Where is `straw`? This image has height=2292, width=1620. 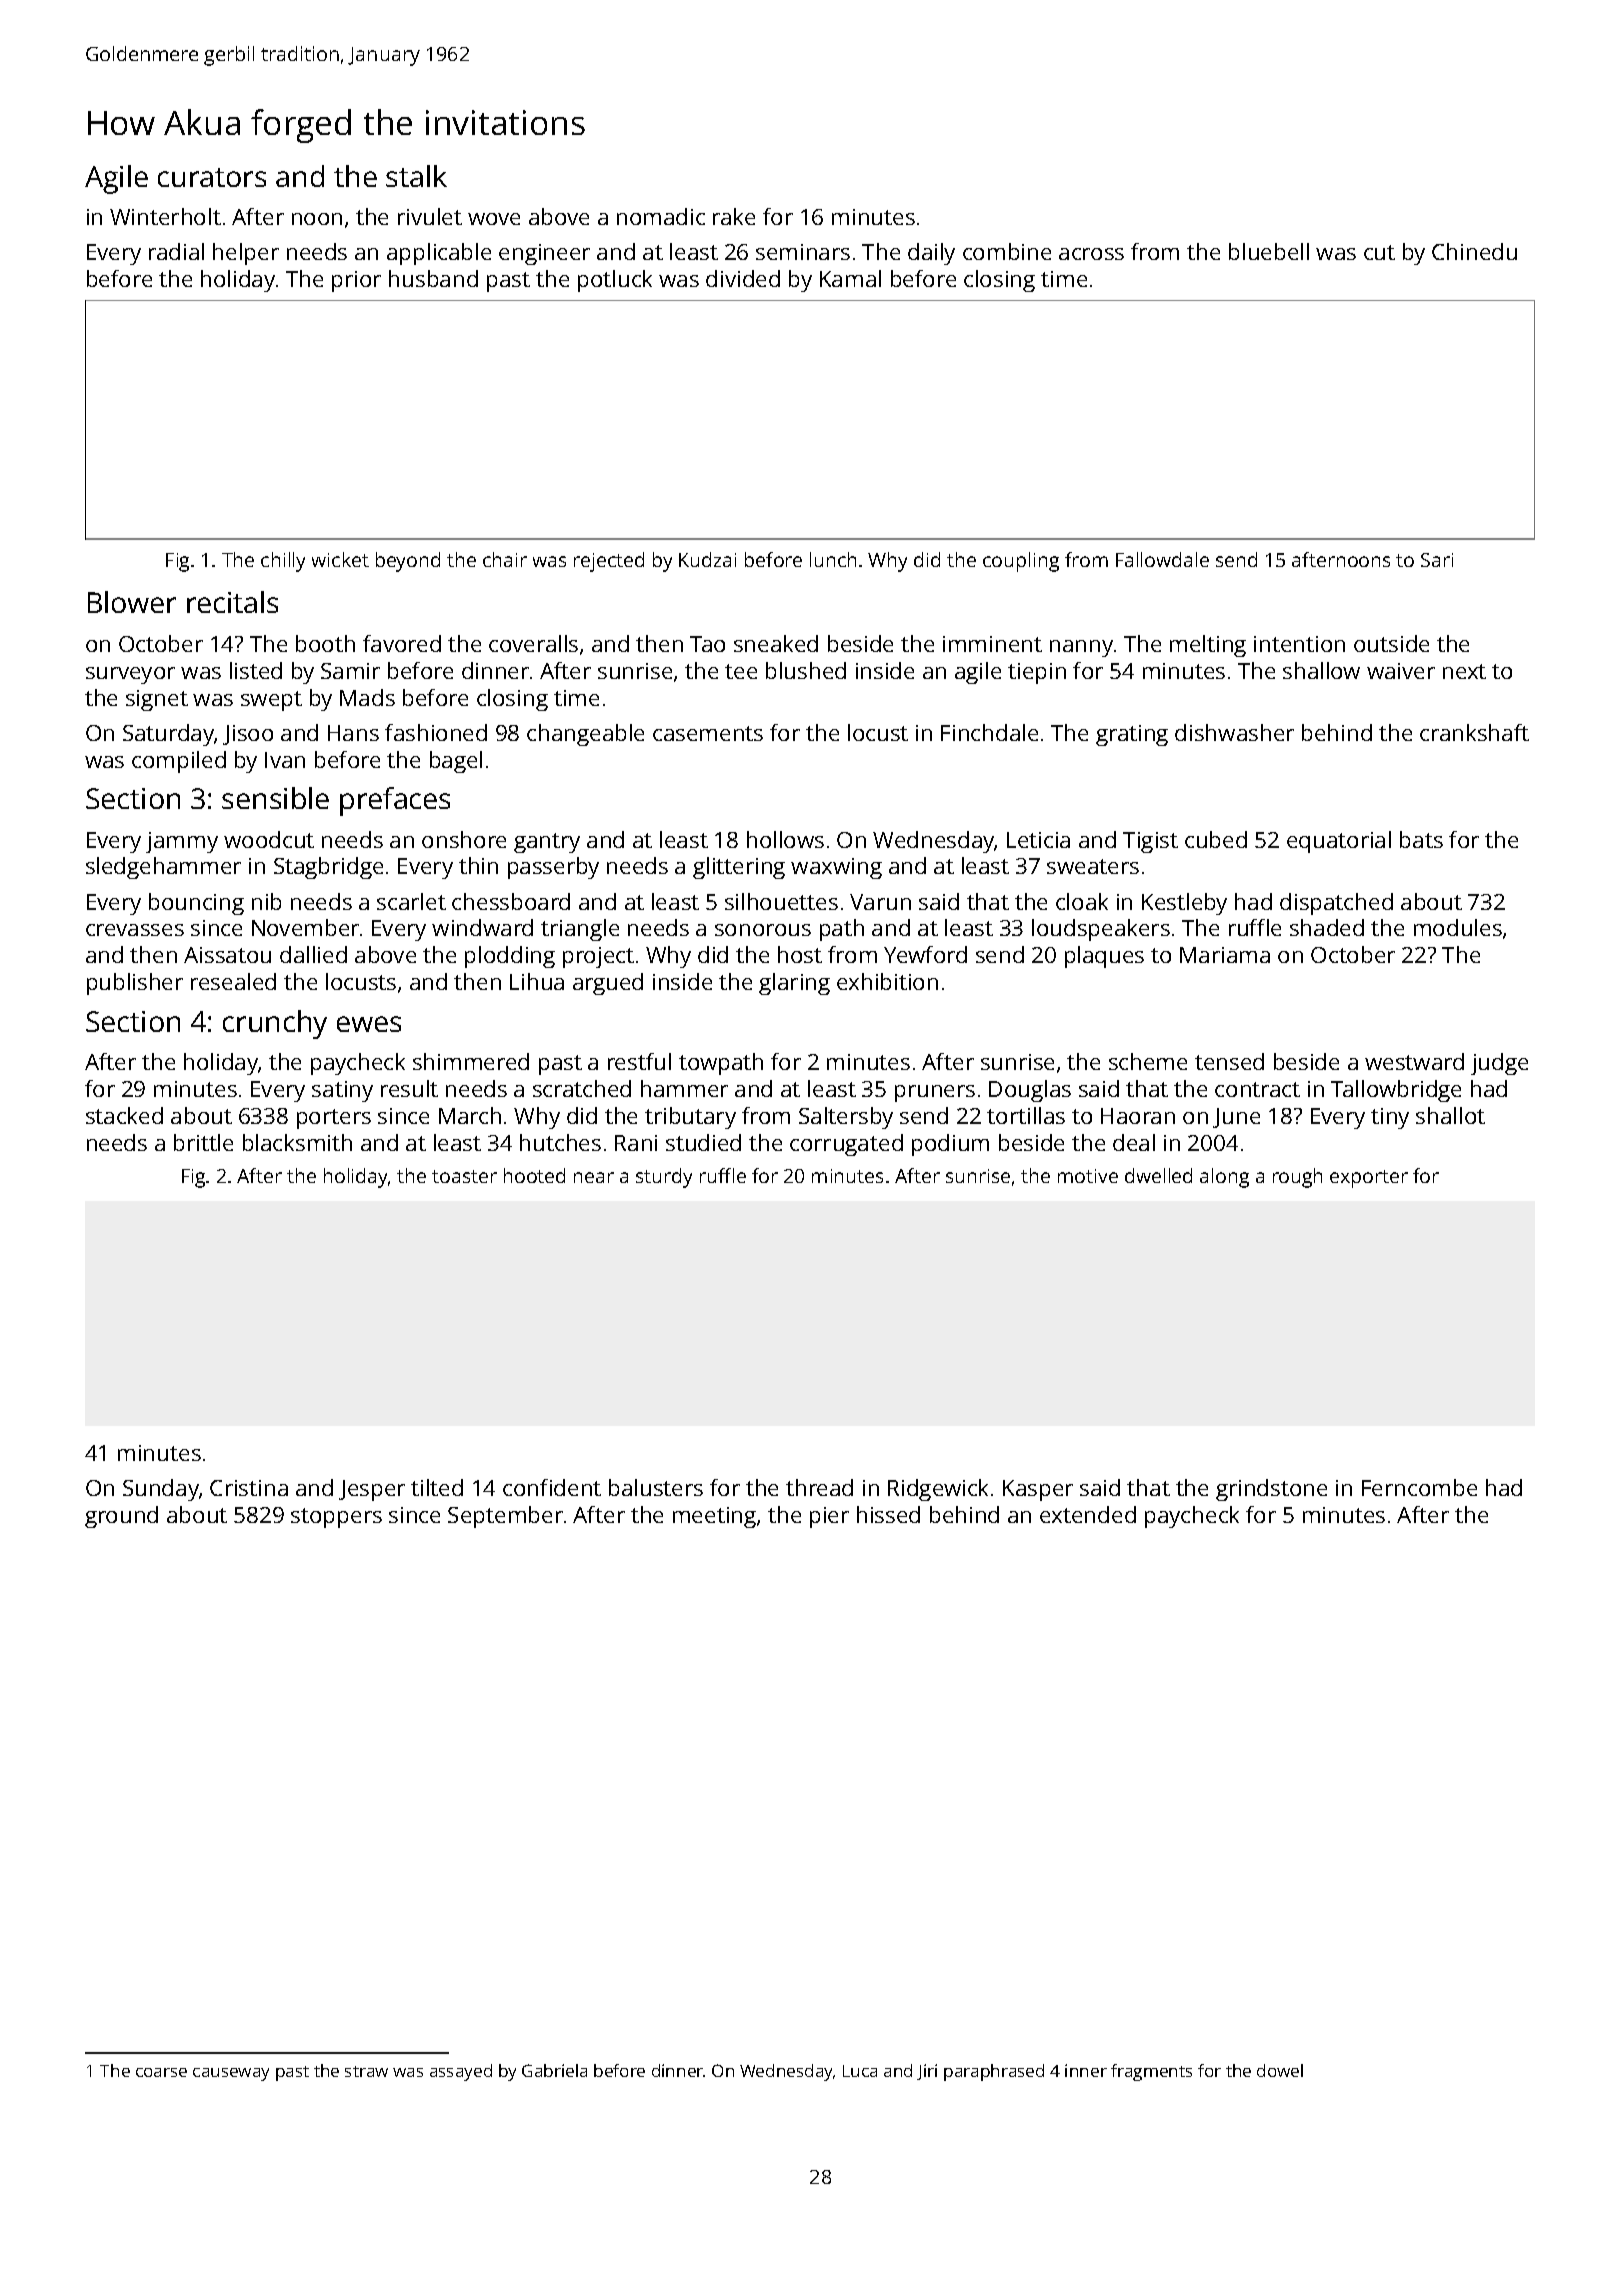 straw is located at coordinates (366, 2071).
